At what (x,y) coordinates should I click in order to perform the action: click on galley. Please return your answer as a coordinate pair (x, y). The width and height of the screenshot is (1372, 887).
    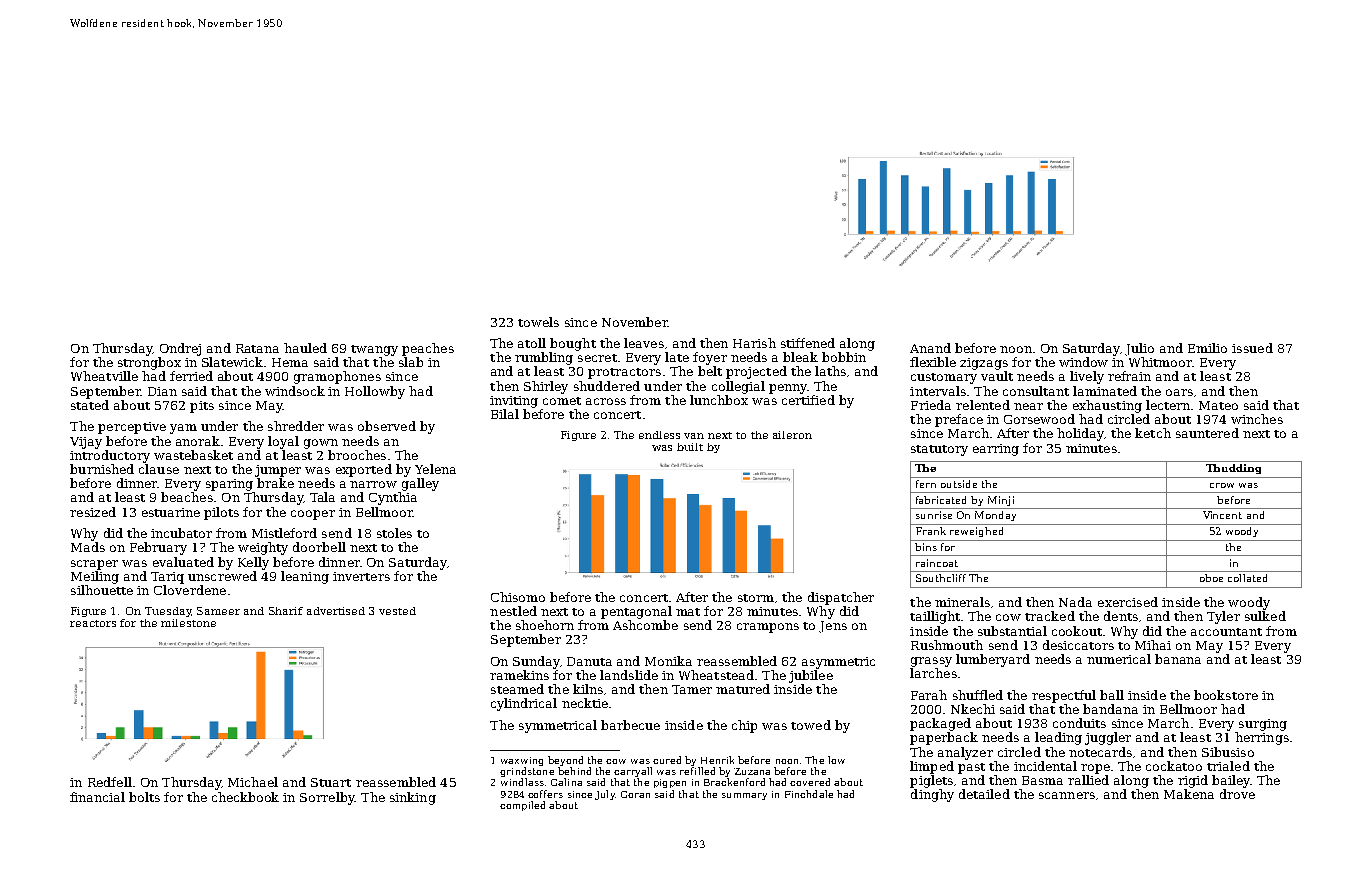
    Looking at the image, I should click on (420, 484).
